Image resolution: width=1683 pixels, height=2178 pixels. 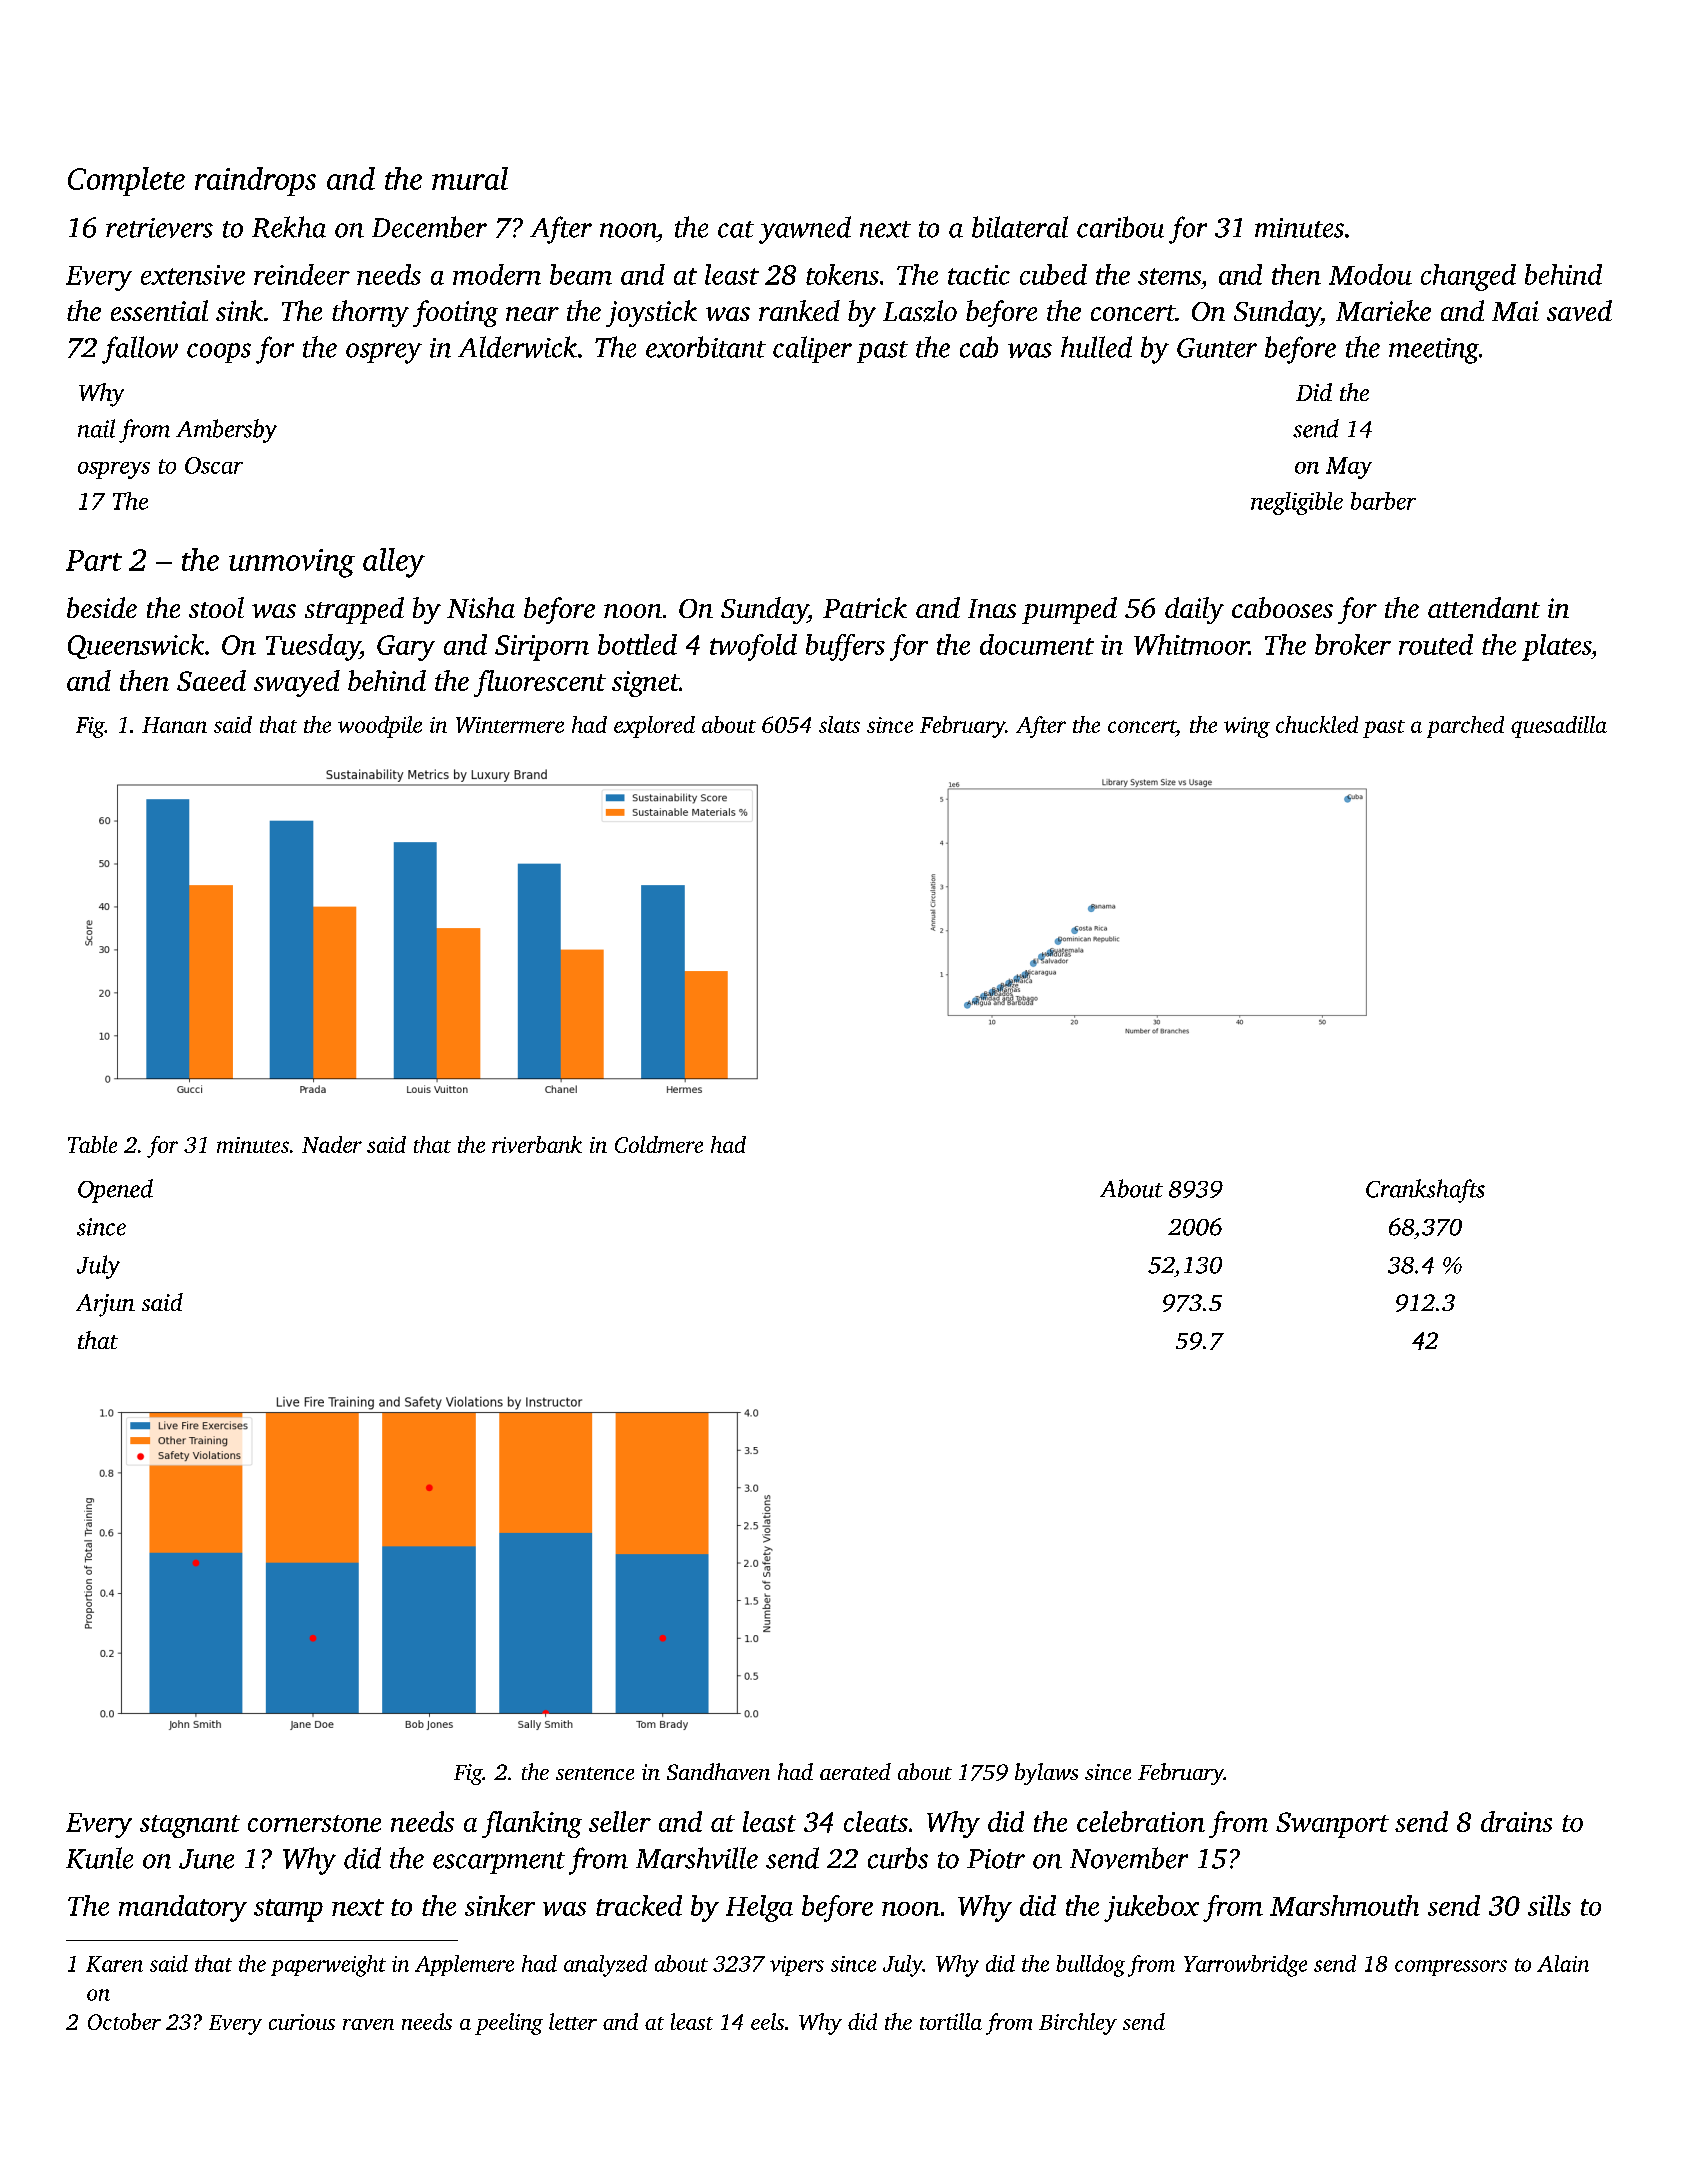 What do you see at coordinates (659, 1144) in the screenshot?
I see `Coldmere` at bounding box center [659, 1144].
